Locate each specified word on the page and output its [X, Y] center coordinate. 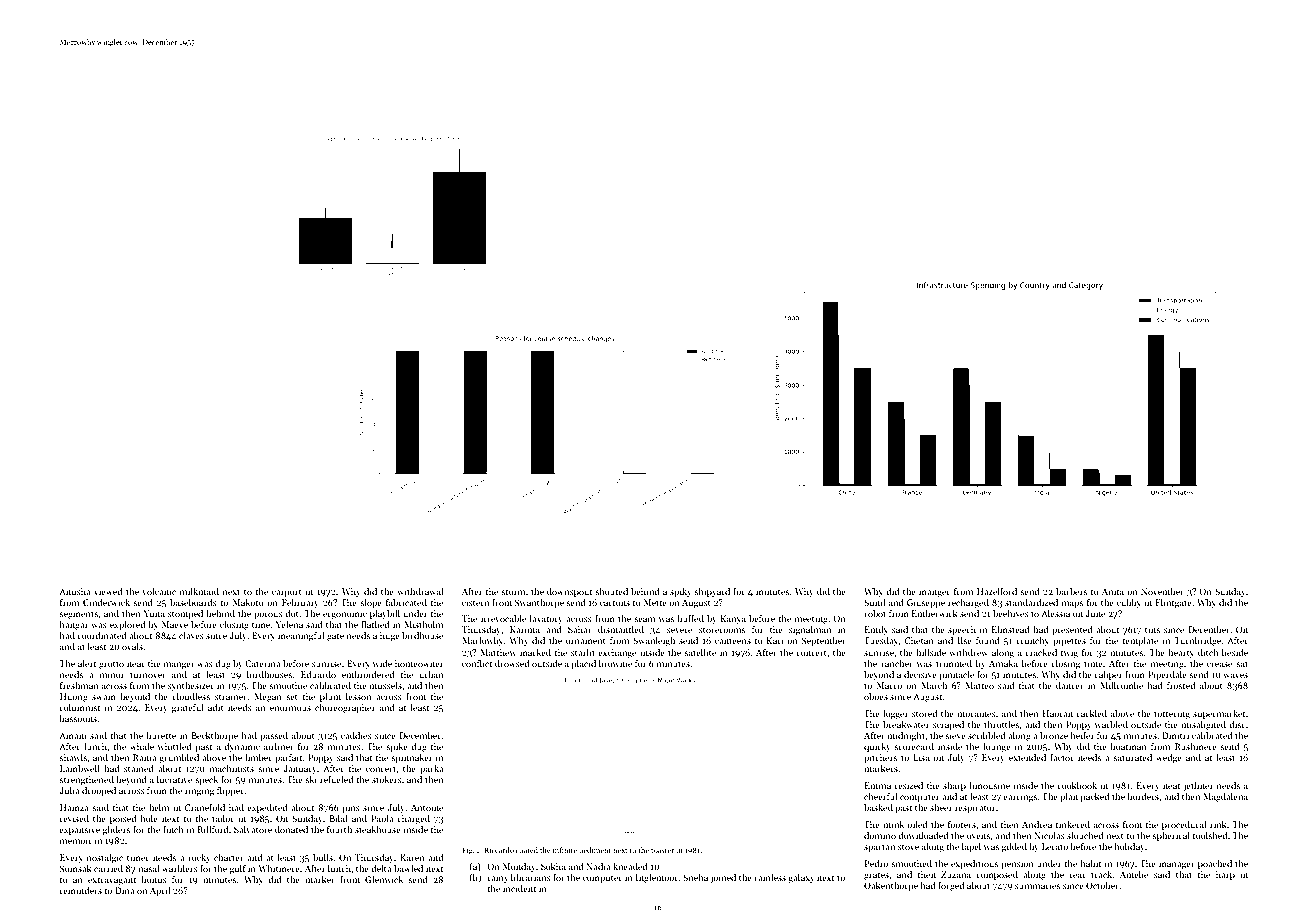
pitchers [880, 758]
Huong [74, 697]
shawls [73, 757]
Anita [1113, 591]
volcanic [159, 591]
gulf [238, 869]
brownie [615, 663]
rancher [897, 663]
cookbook [1077, 785]
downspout [569, 592]
